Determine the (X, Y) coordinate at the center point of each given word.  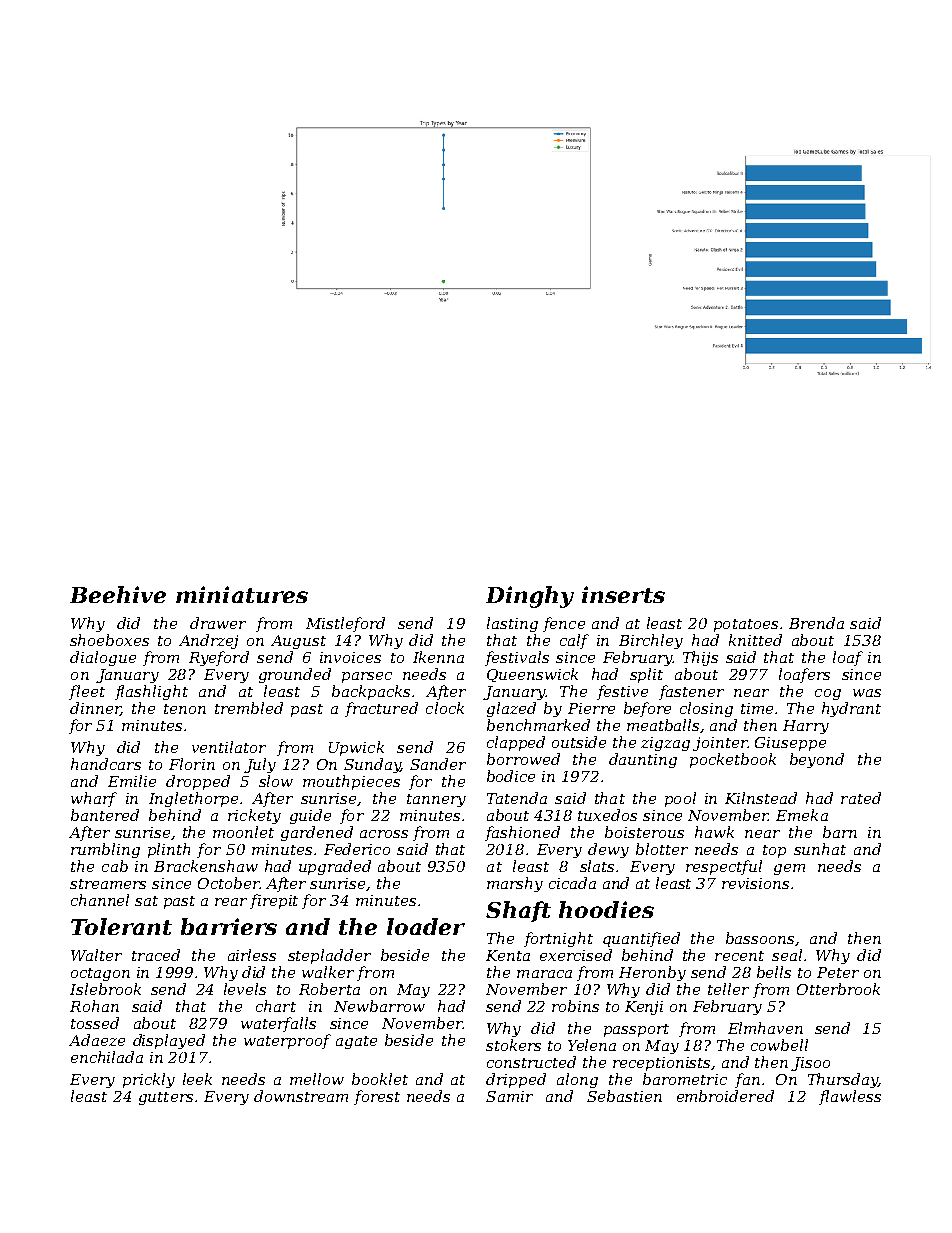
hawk (714, 832)
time (757, 708)
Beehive (118, 594)
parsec (367, 677)
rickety (254, 816)
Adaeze (97, 1040)
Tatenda (517, 798)
